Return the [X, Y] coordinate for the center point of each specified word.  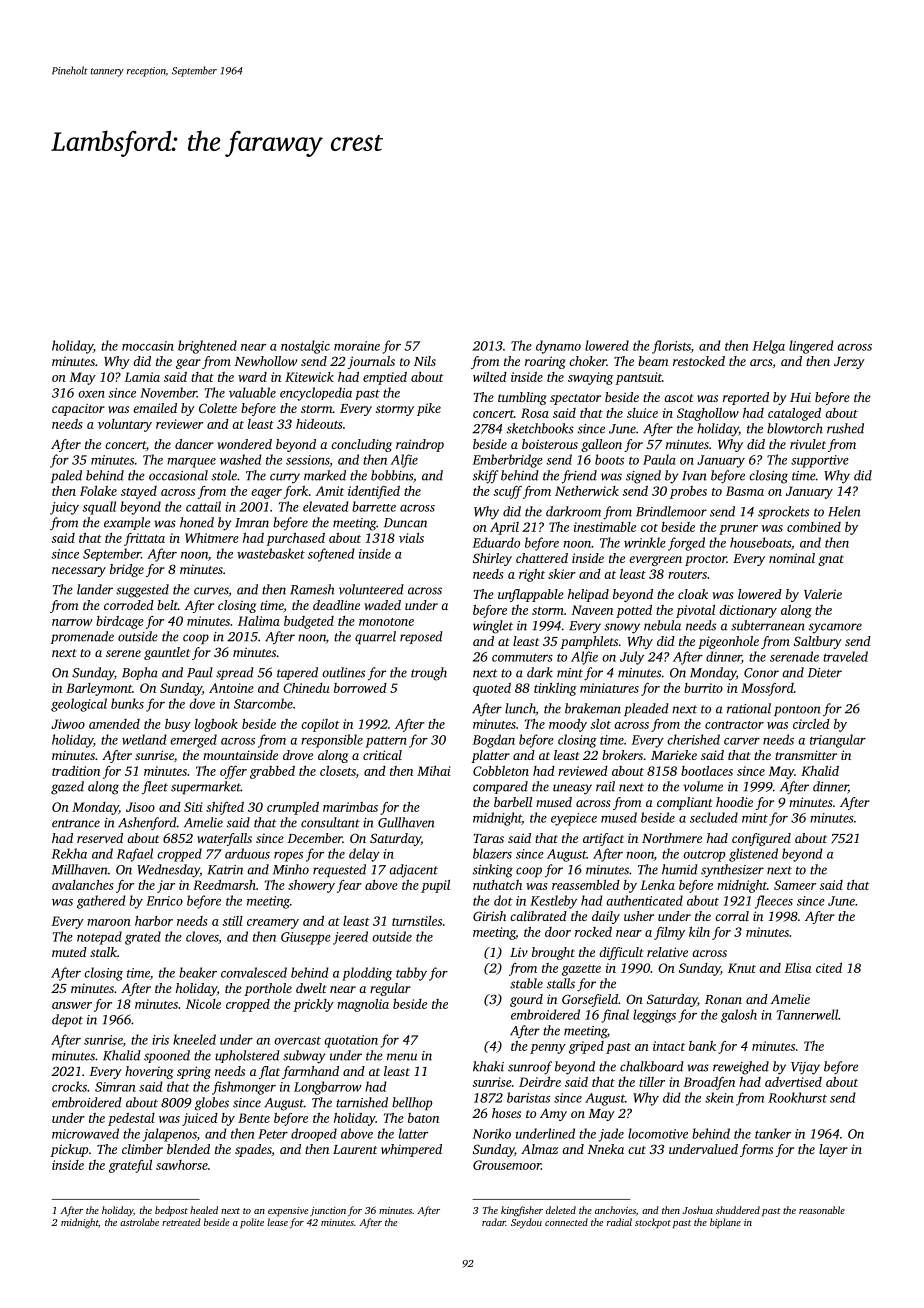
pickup [69, 1150]
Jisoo [140, 807]
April [504, 528]
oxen [91, 394]
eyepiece [574, 819]
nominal [792, 558]
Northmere [672, 838]
